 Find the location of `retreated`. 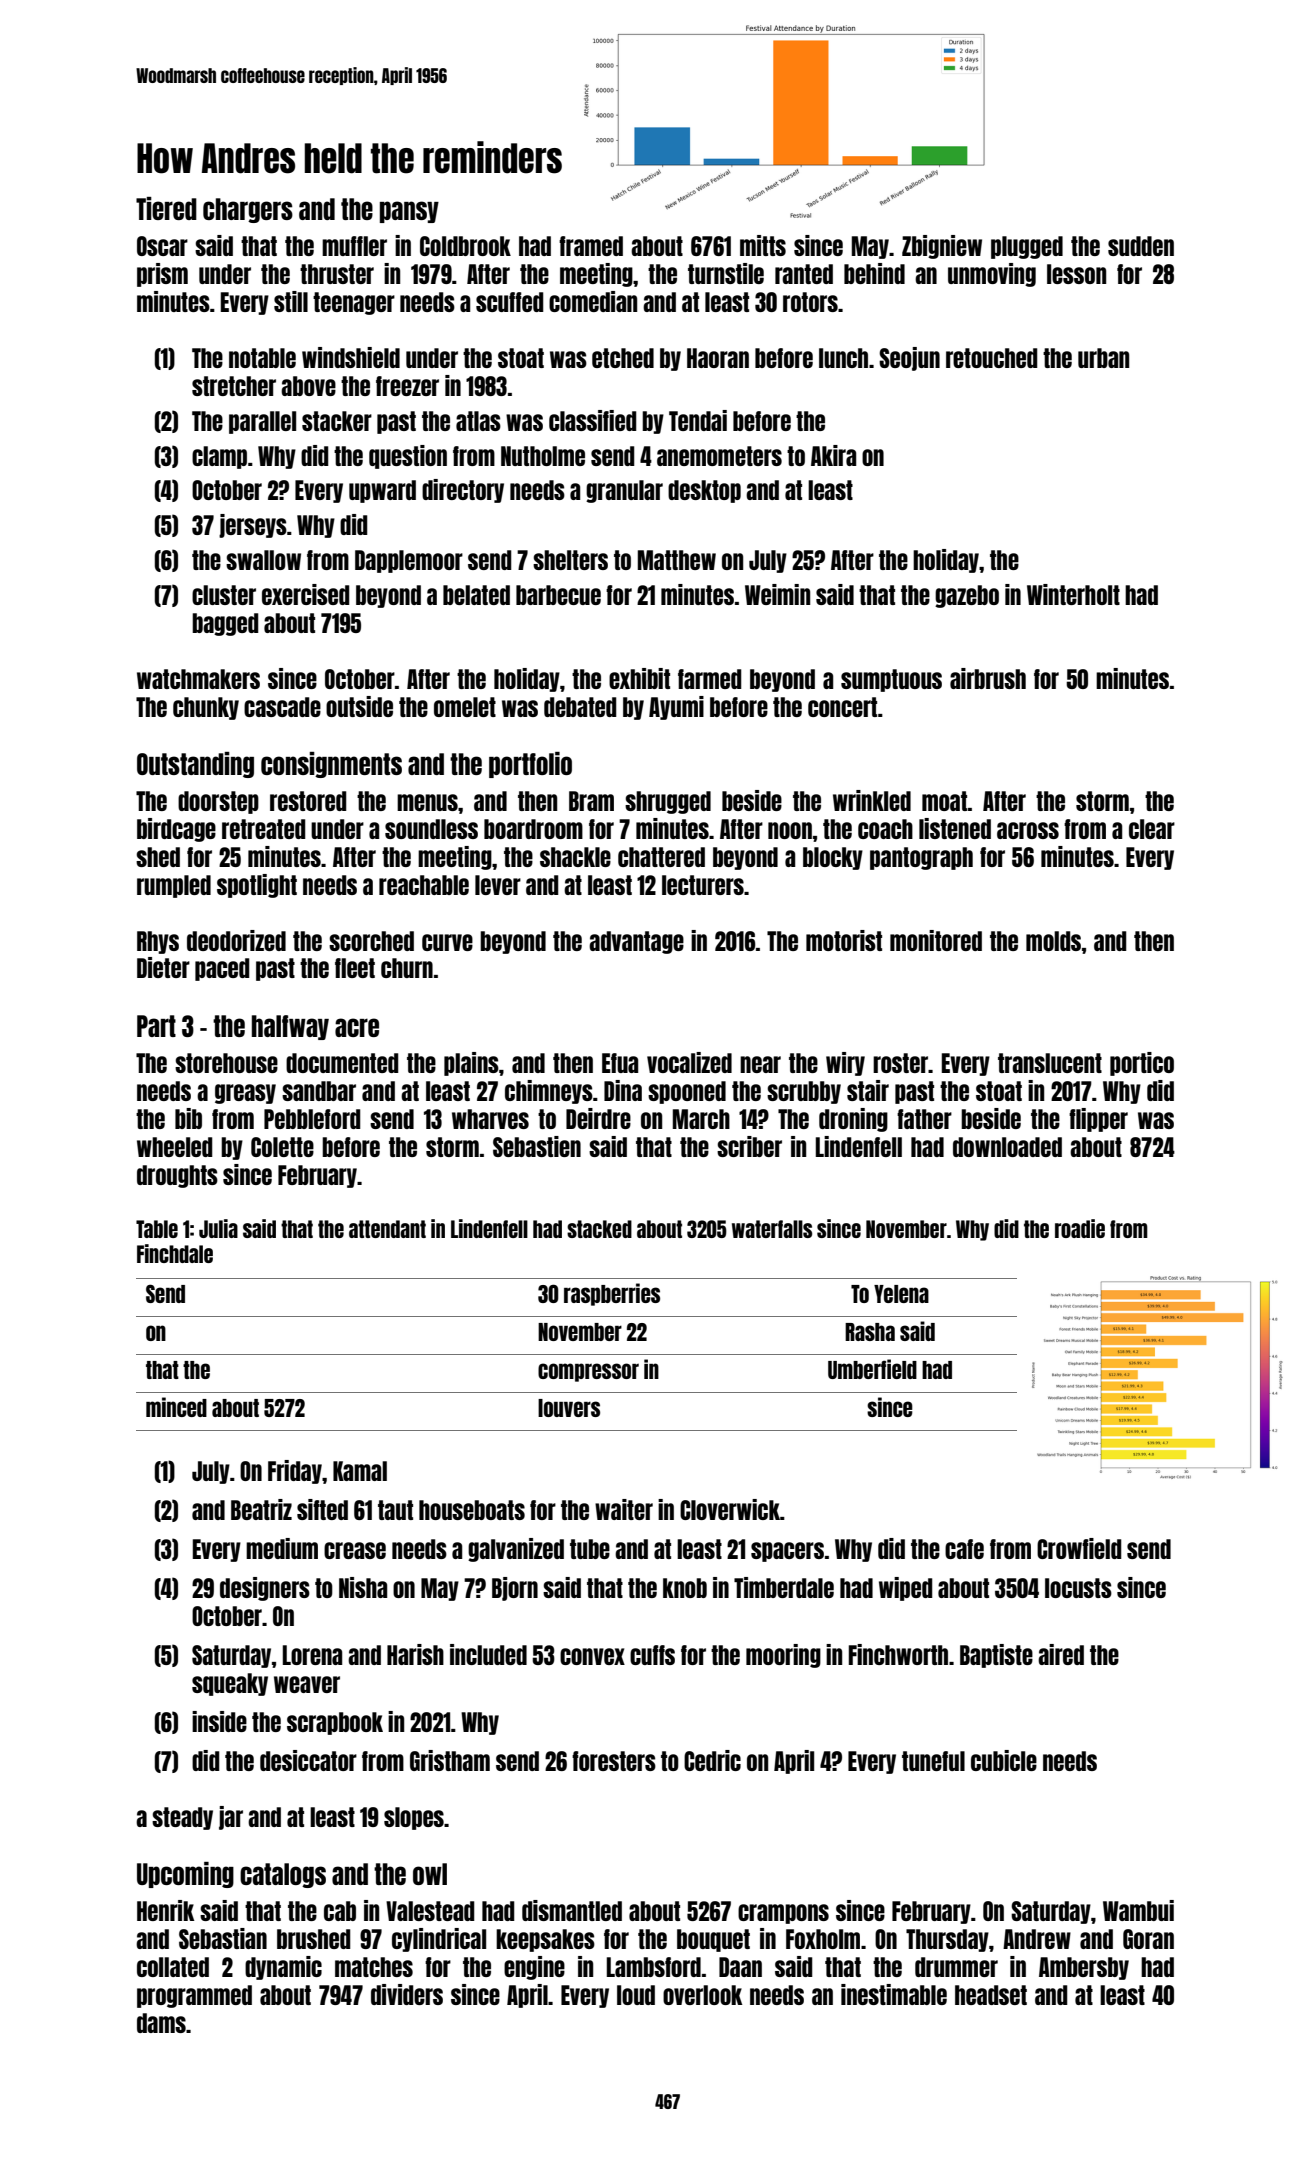

retreated is located at coordinates (264, 829).
